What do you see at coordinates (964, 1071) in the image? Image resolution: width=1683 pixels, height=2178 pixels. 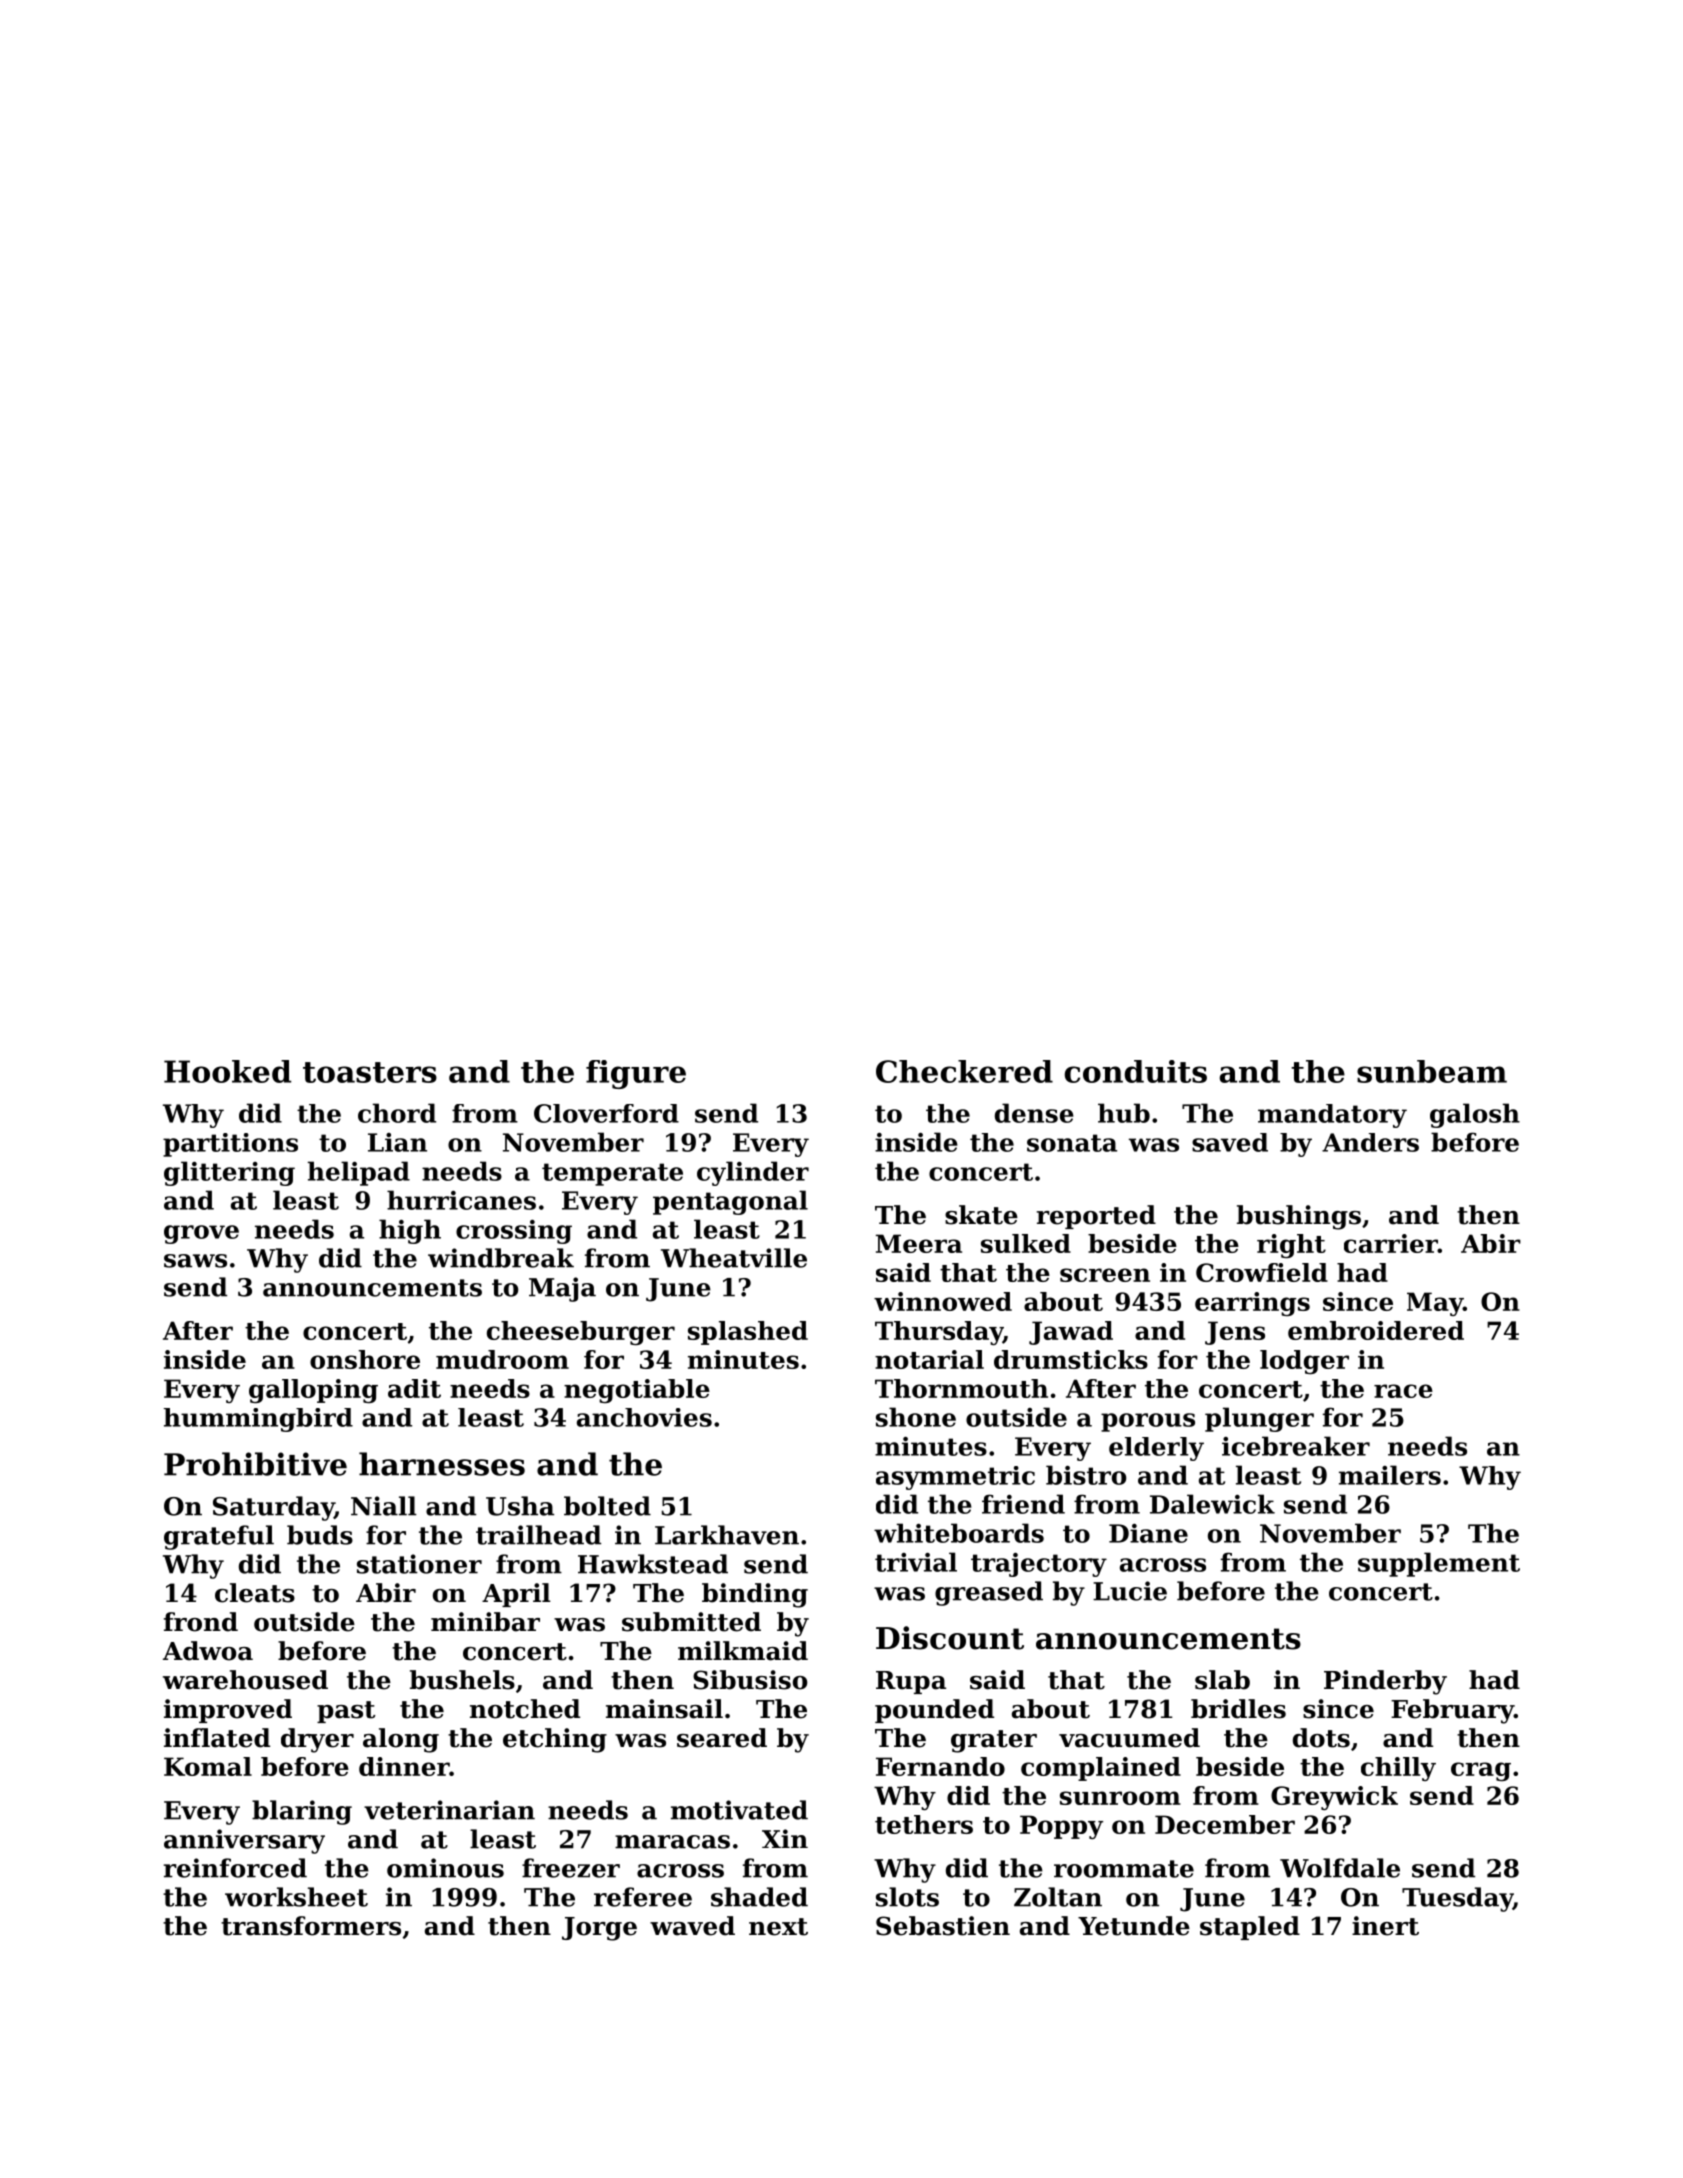 I see `Checkered` at bounding box center [964, 1071].
